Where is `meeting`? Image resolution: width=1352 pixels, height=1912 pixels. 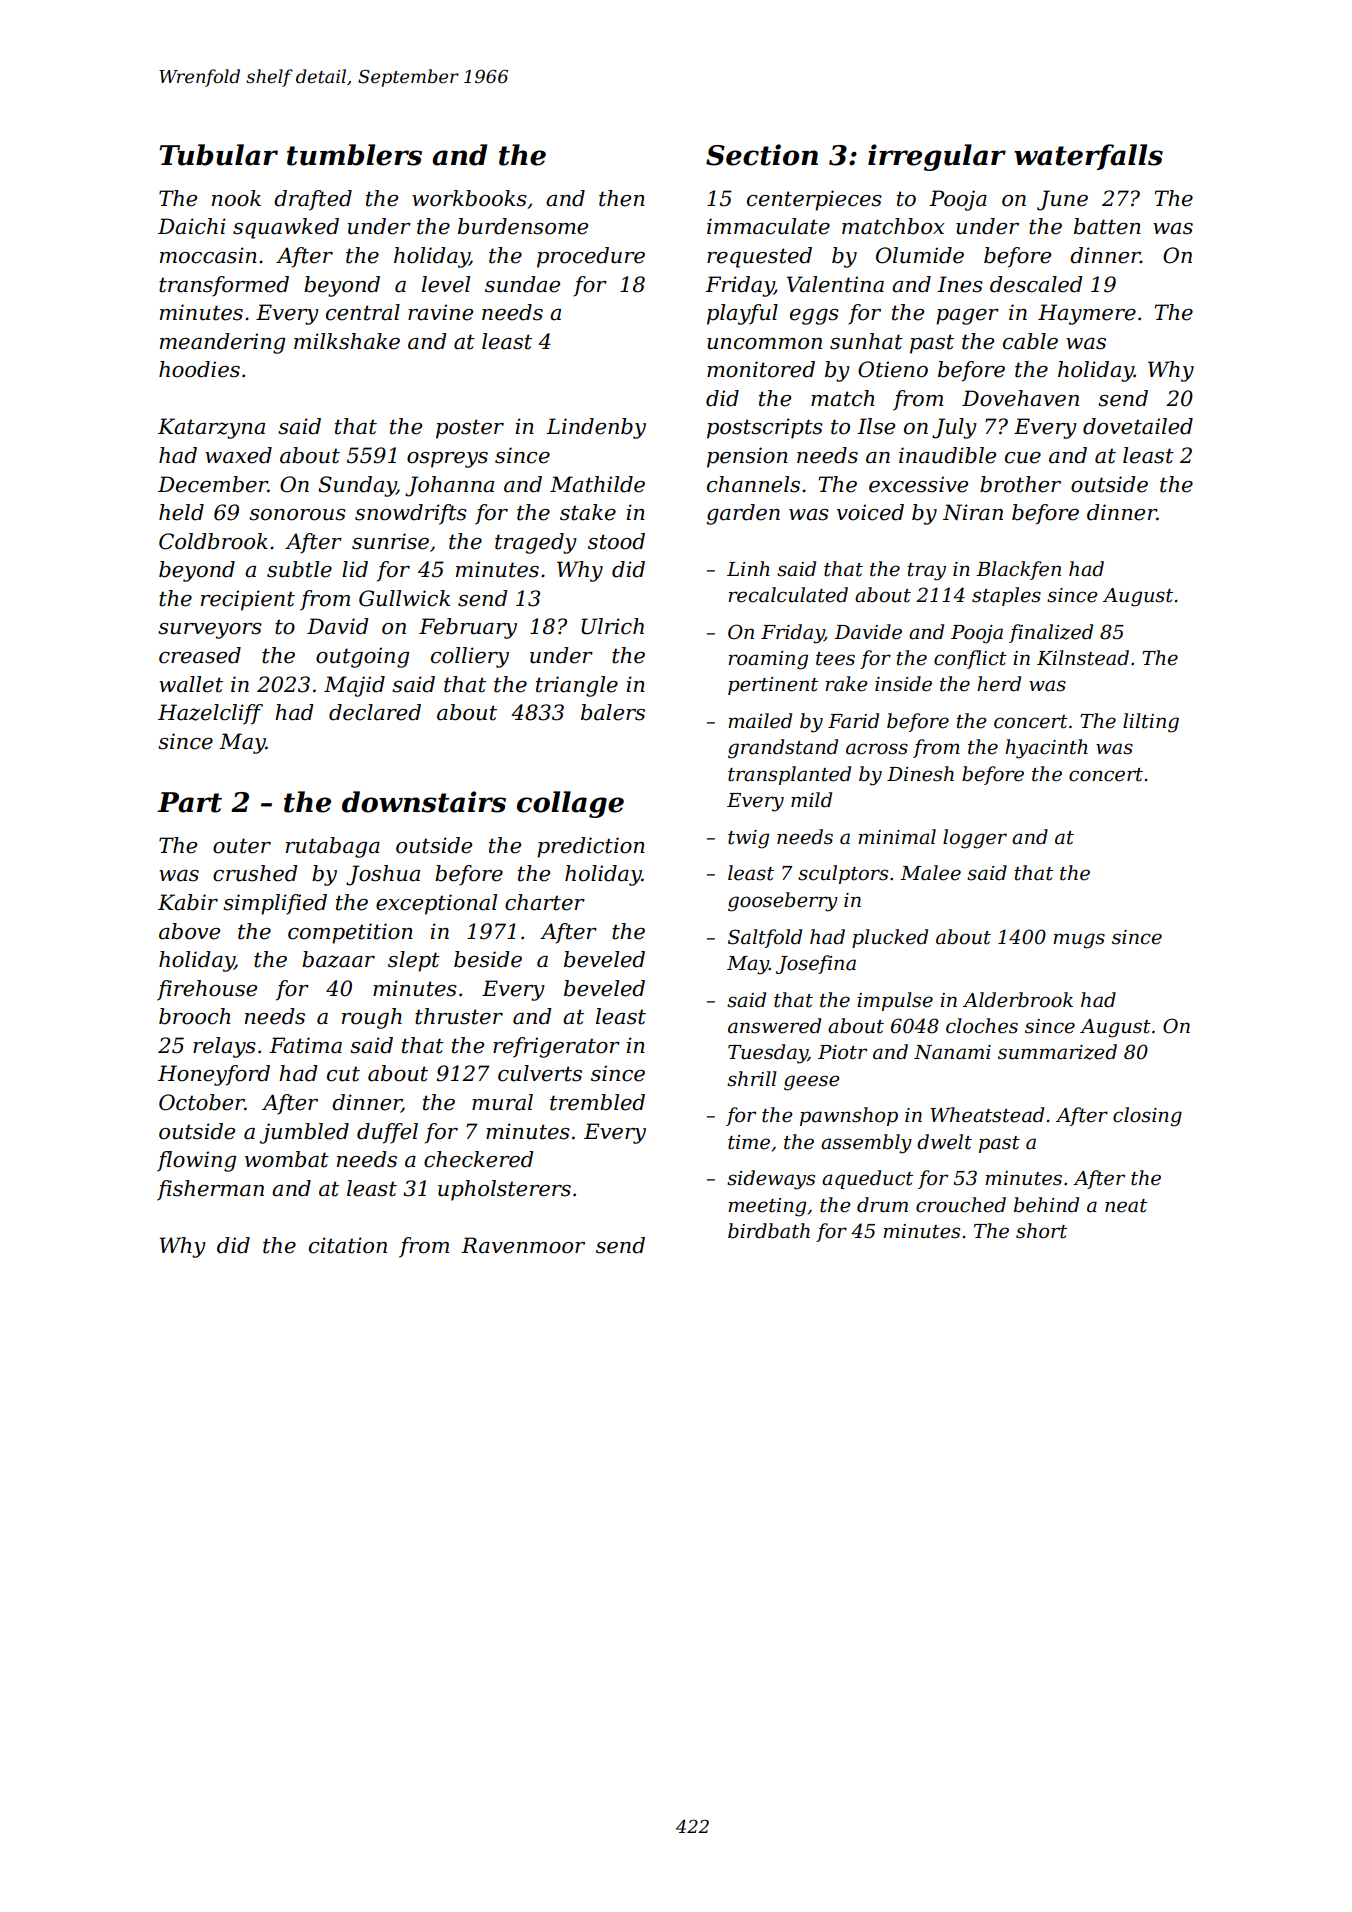 meeting is located at coordinates (767, 1207).
